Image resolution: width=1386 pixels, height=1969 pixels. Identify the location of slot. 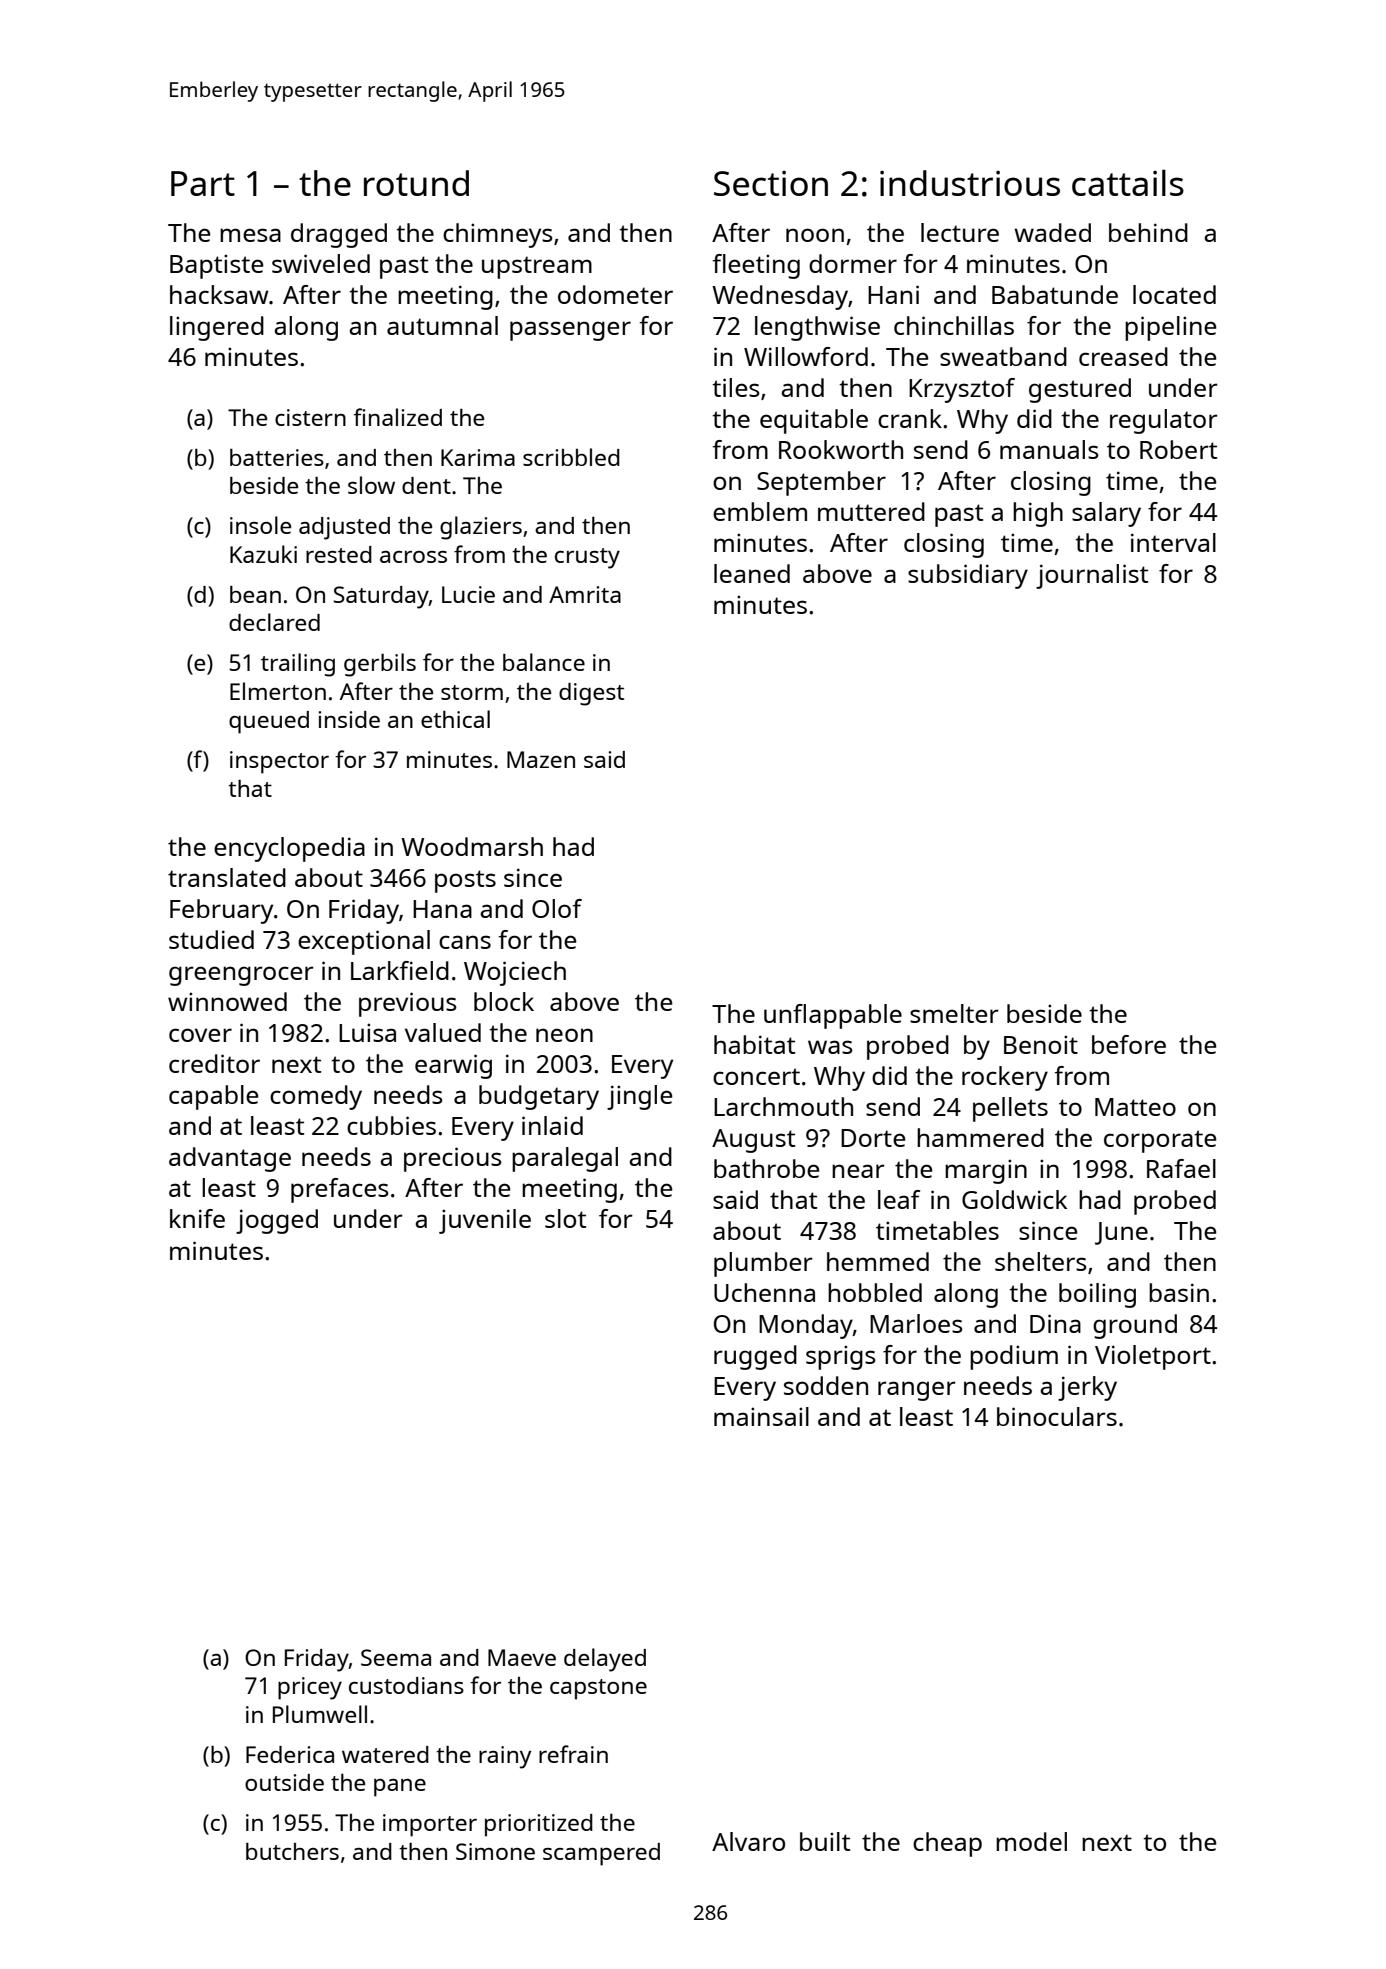
(565, 1218).
